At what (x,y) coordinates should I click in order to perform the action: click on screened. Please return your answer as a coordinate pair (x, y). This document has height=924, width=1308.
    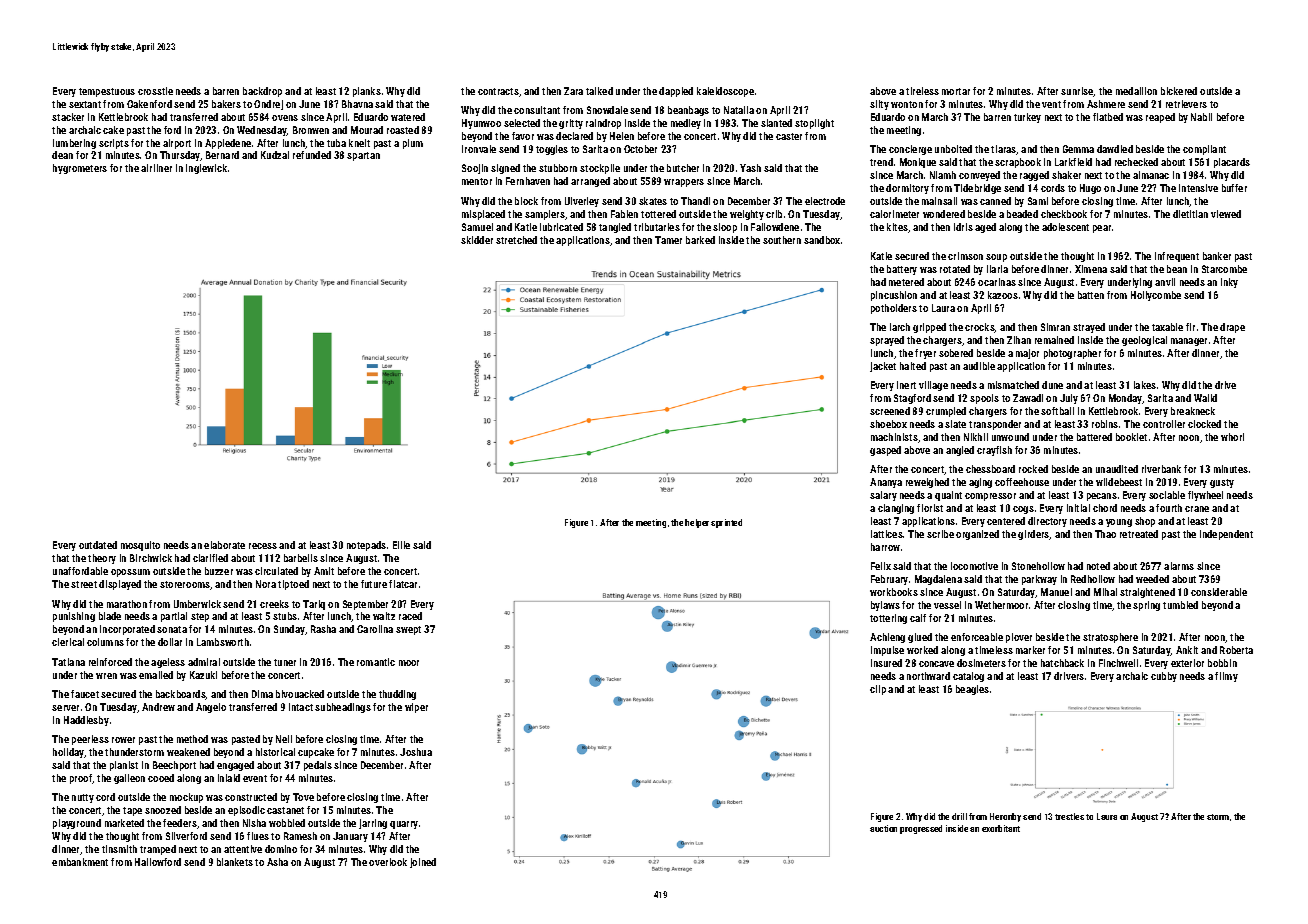
    Looking at the image, I should click on (890, 411).
